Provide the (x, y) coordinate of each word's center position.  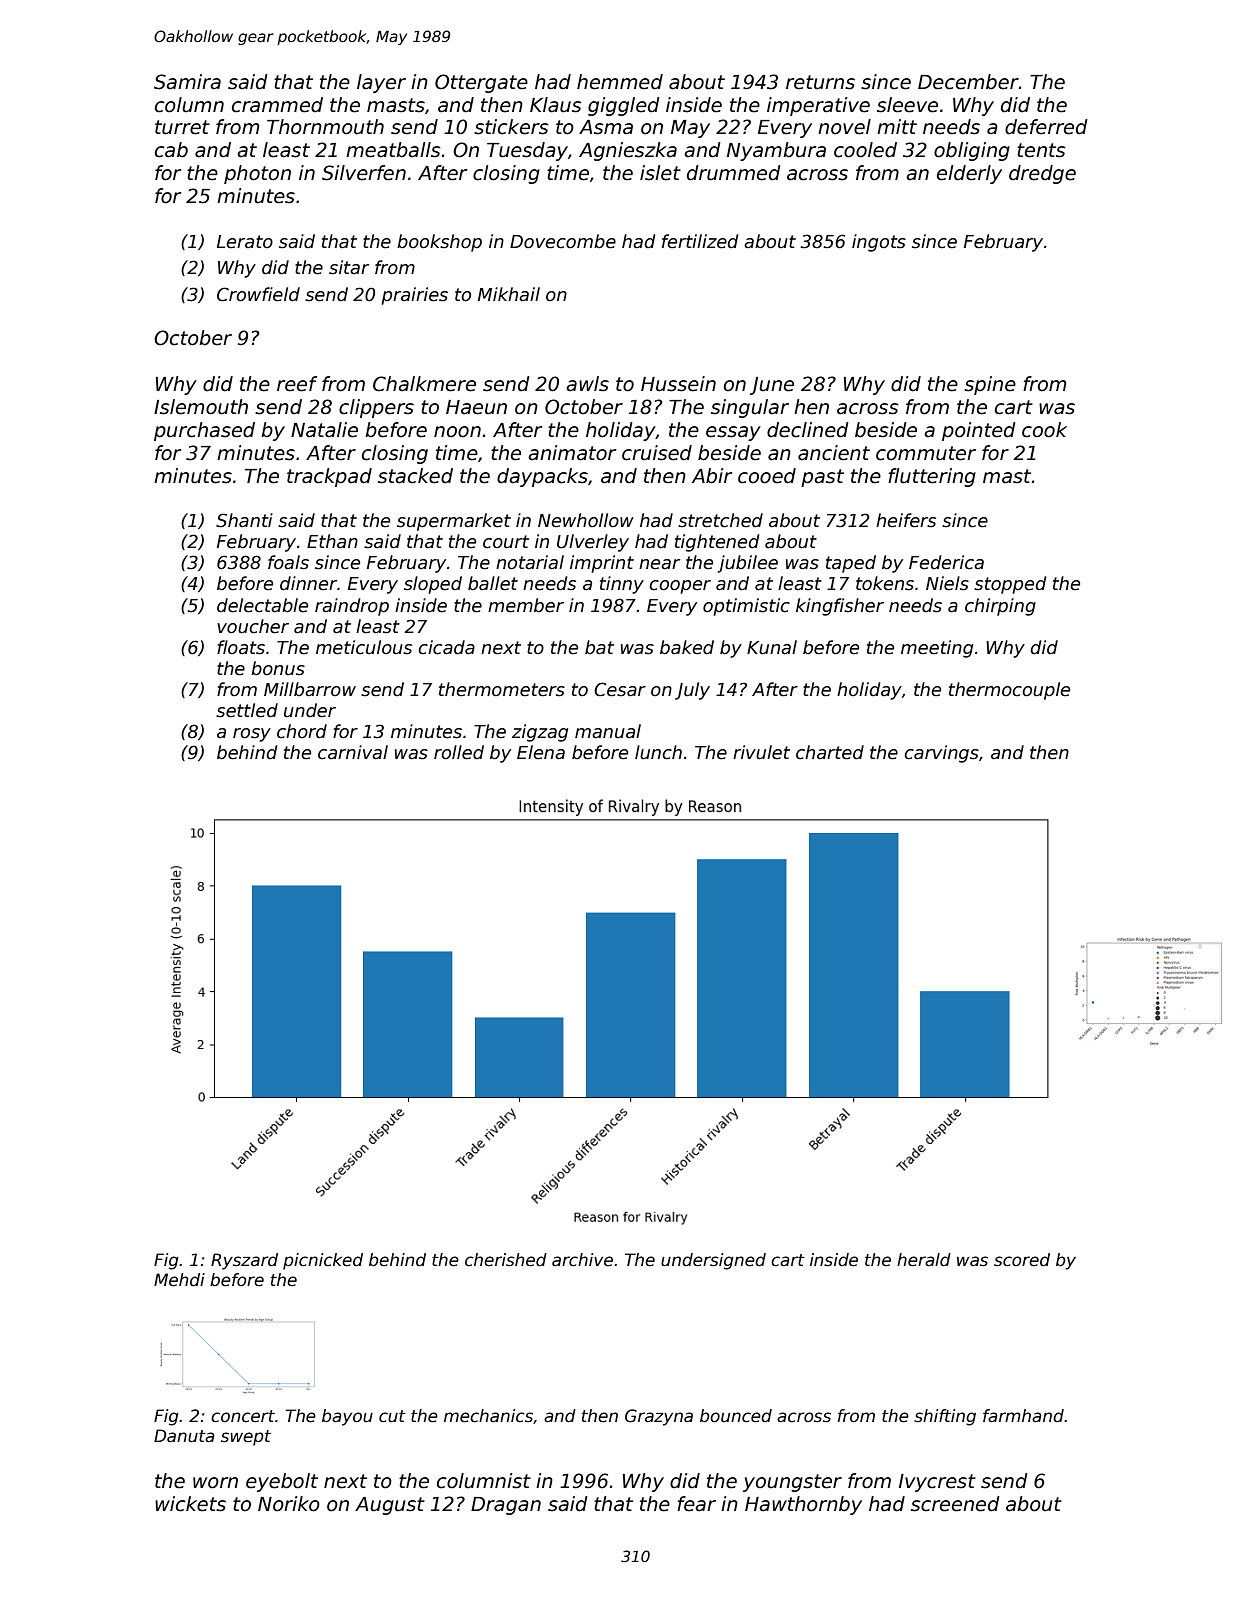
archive (582, 1260)
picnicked (323, 1261)
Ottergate (481, 83)
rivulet (761, 752)
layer (381, 83)
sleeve (907, 105)
